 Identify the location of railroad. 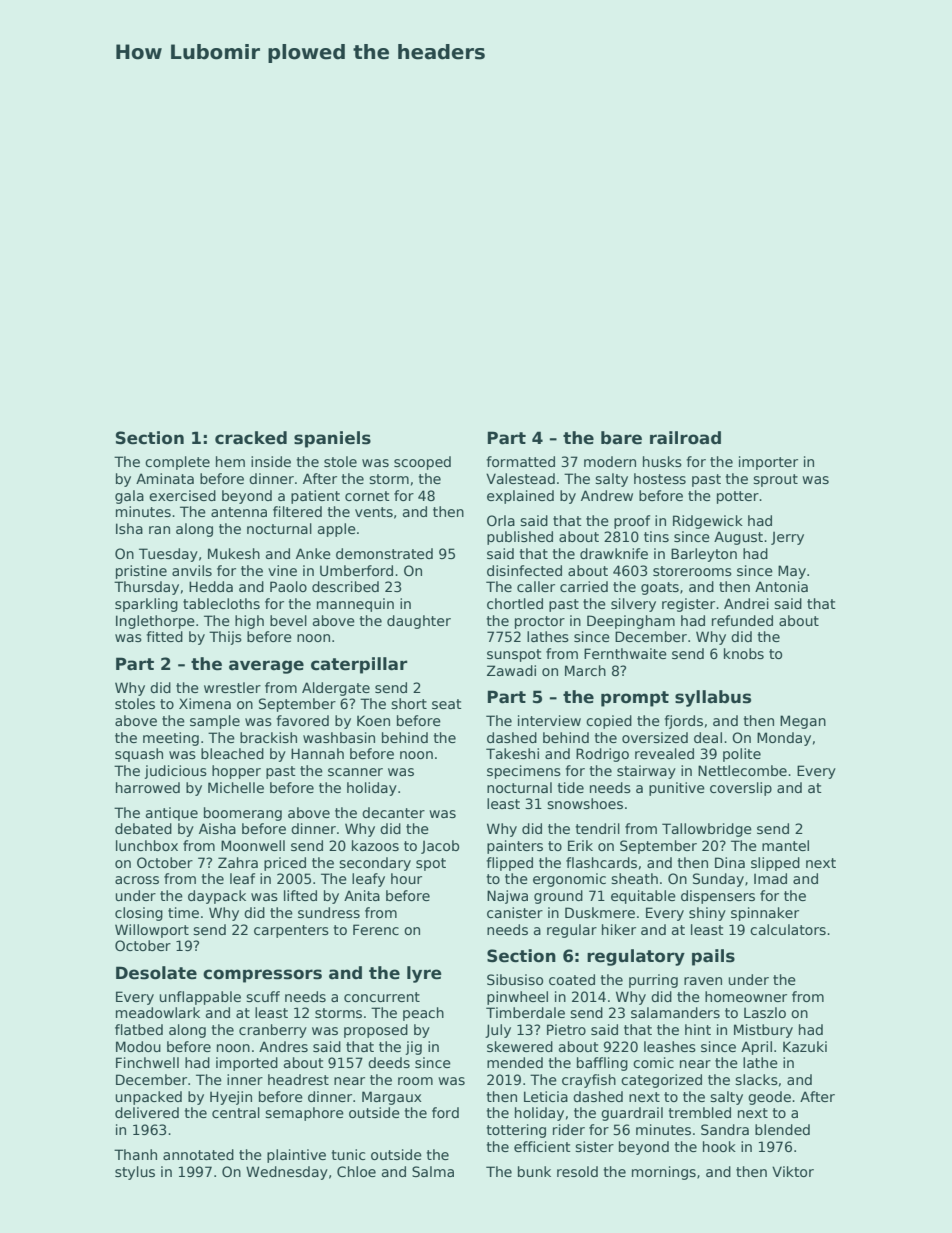
(685, 438).
